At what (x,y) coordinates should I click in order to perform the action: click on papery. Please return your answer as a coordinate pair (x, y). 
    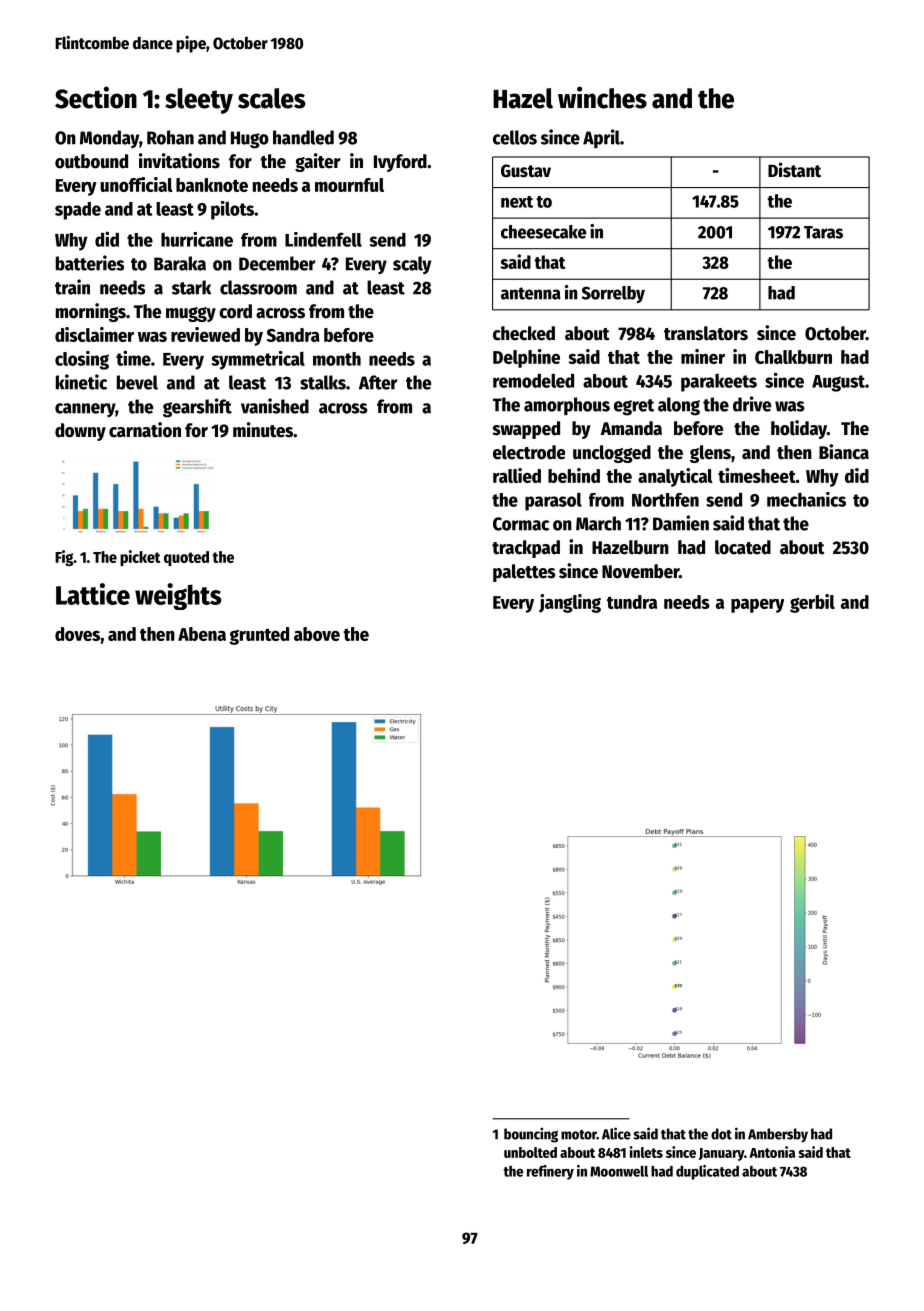
    Looking at the image, I should click on (757, 606).
